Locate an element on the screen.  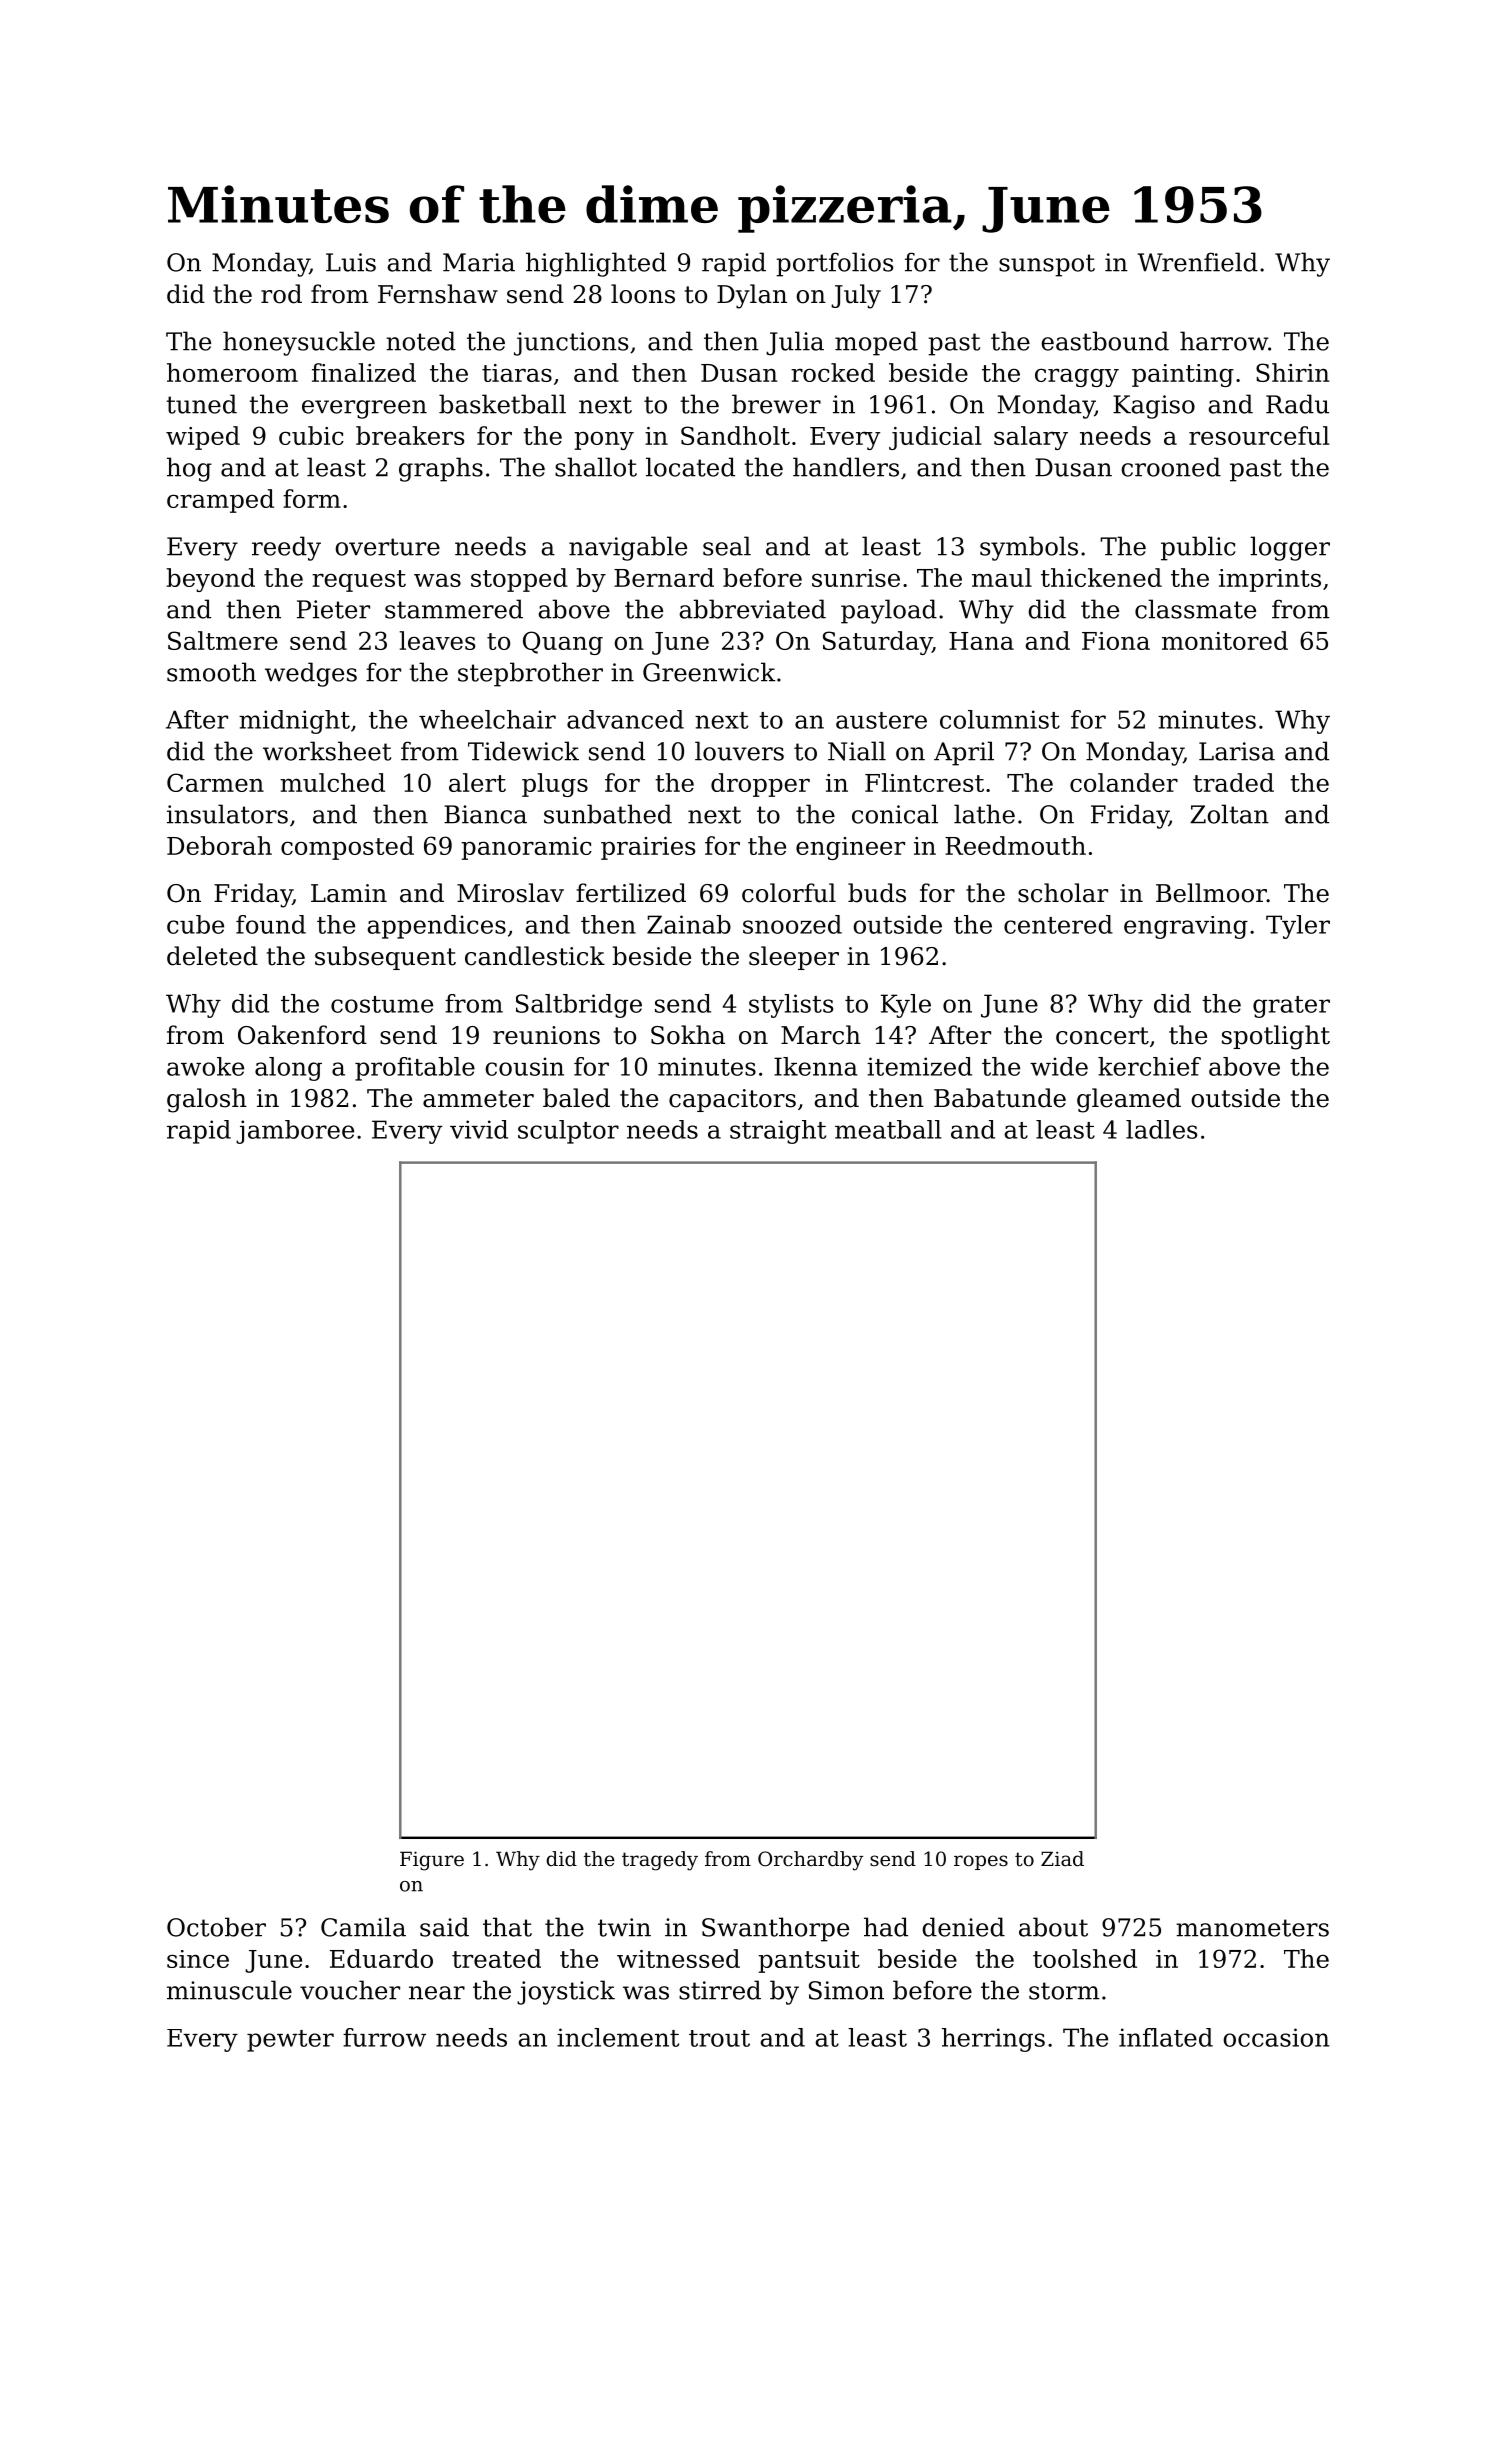
Bernard is located at coordinates (664, 577).
